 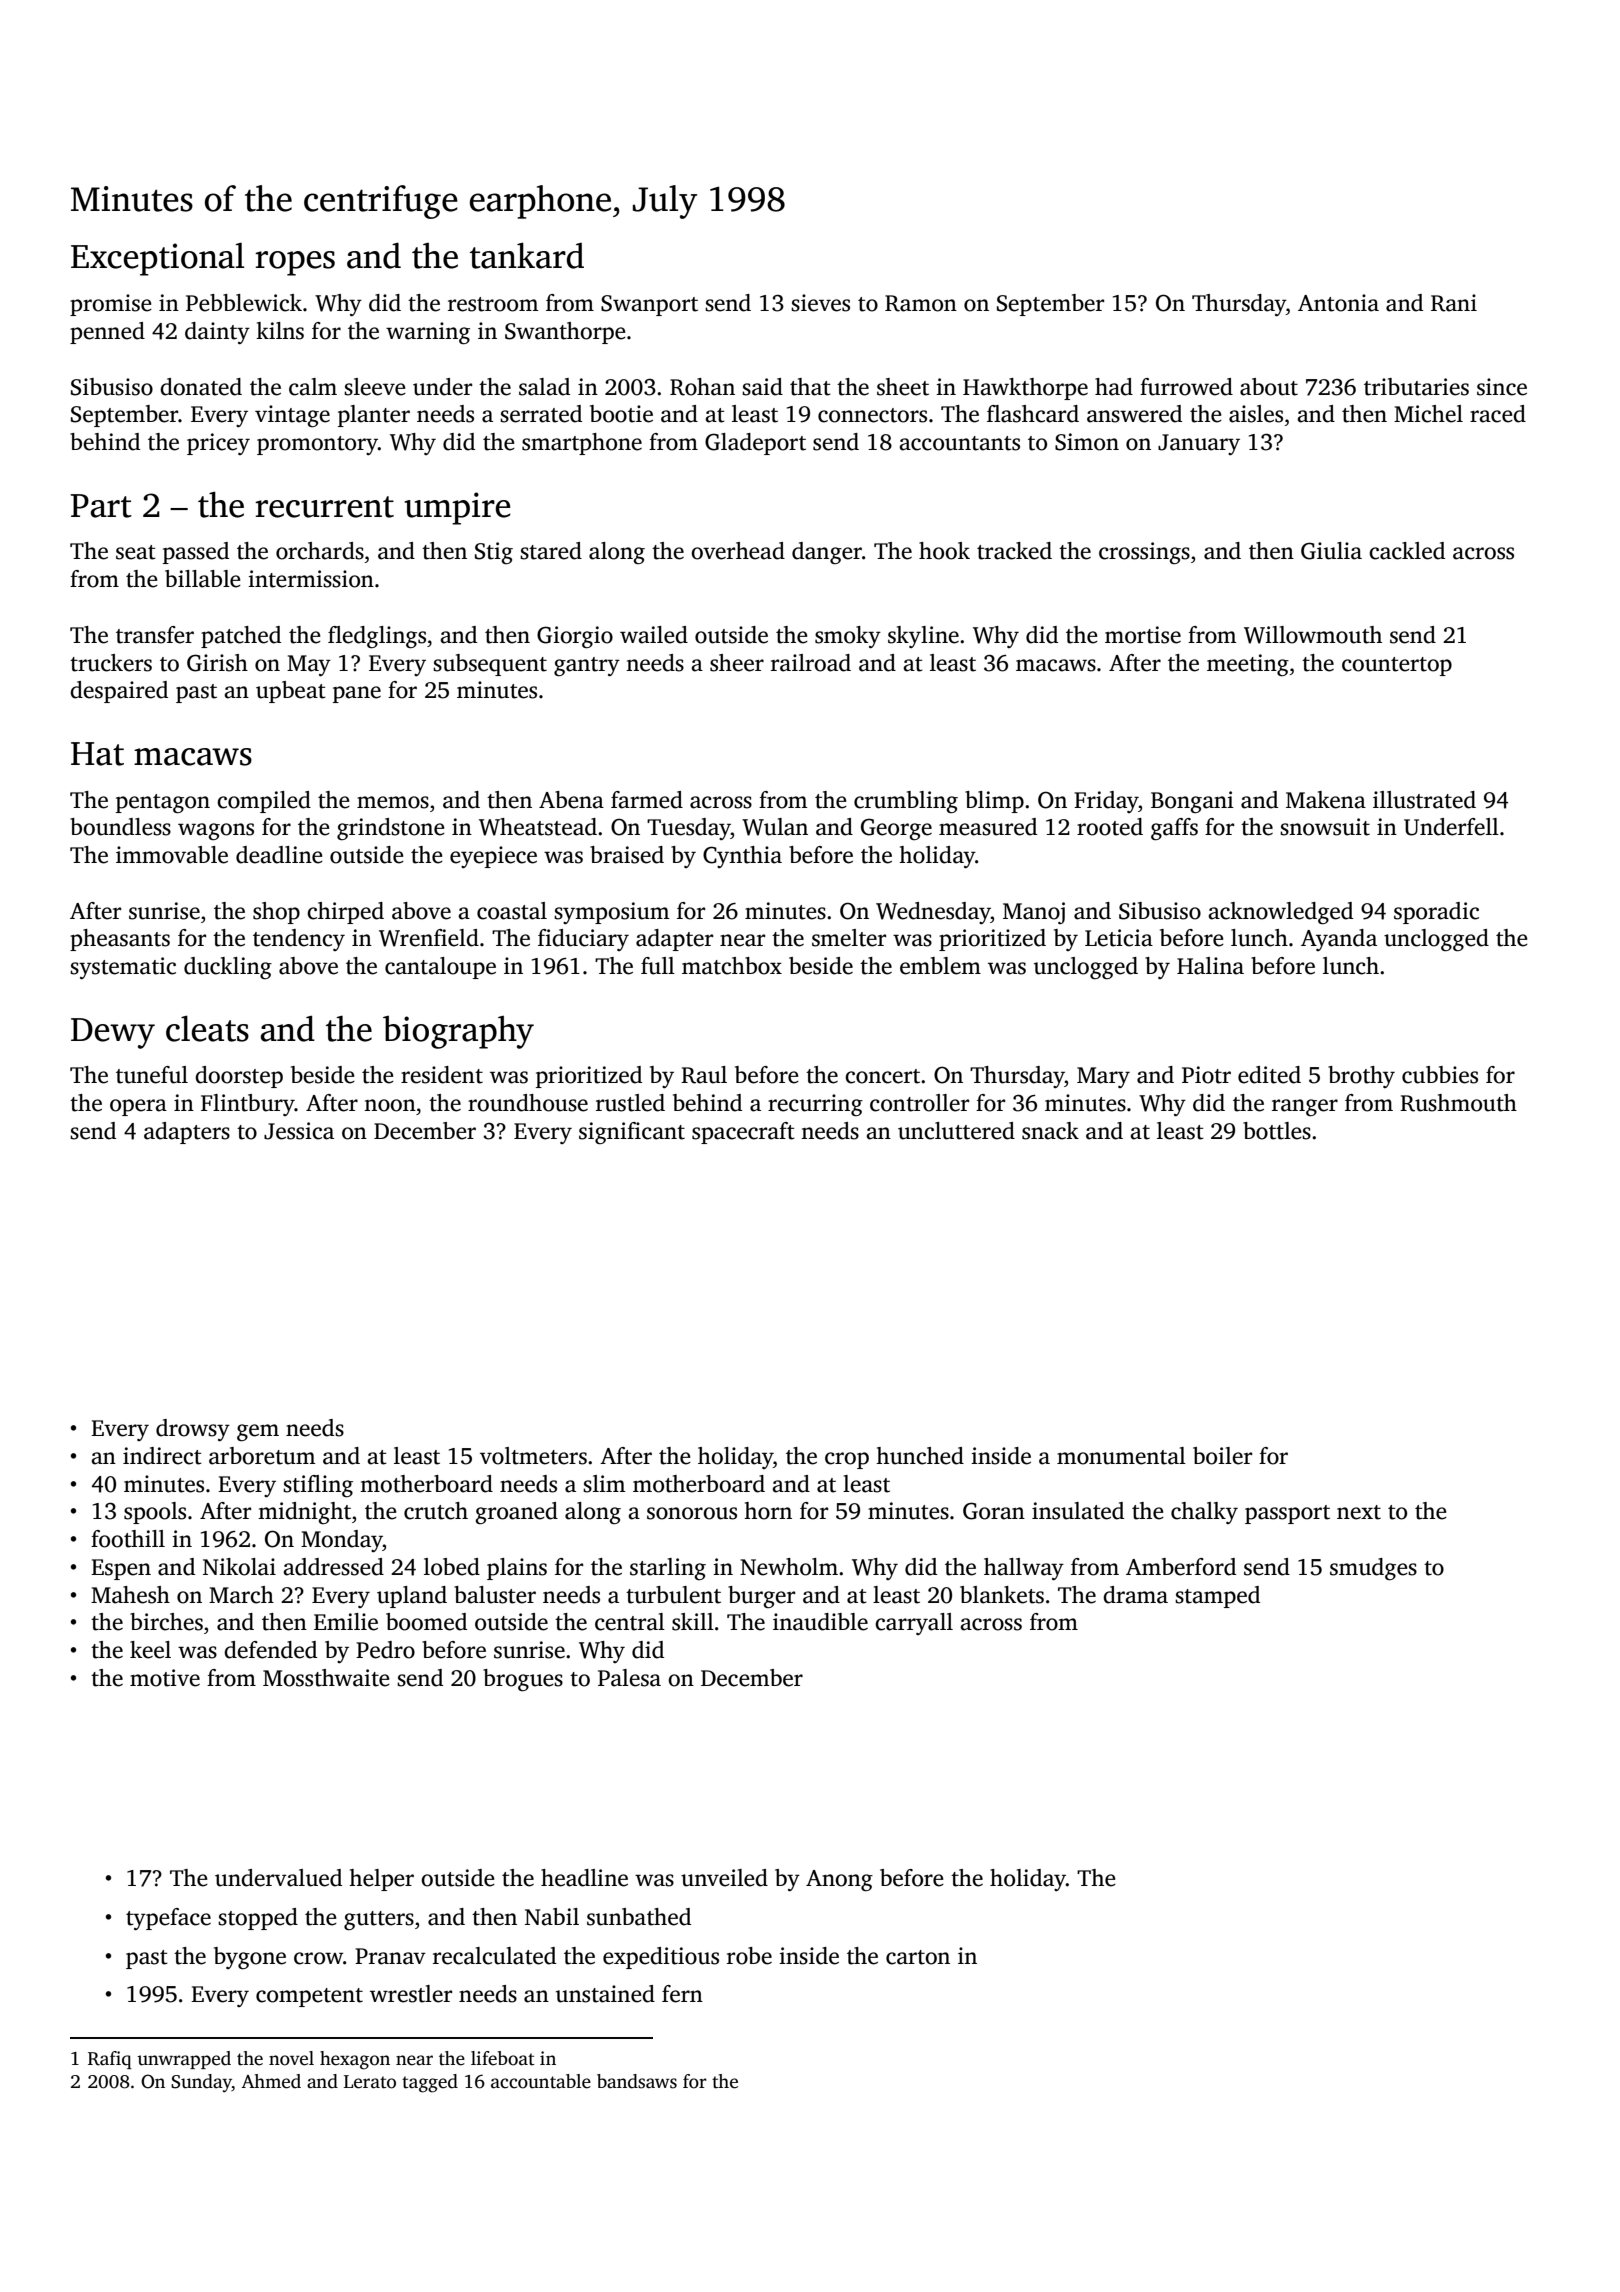 What do you see at coordinates (820, 303) in the screenshot?
I see `sieves` at bounding box center [820, 303].
